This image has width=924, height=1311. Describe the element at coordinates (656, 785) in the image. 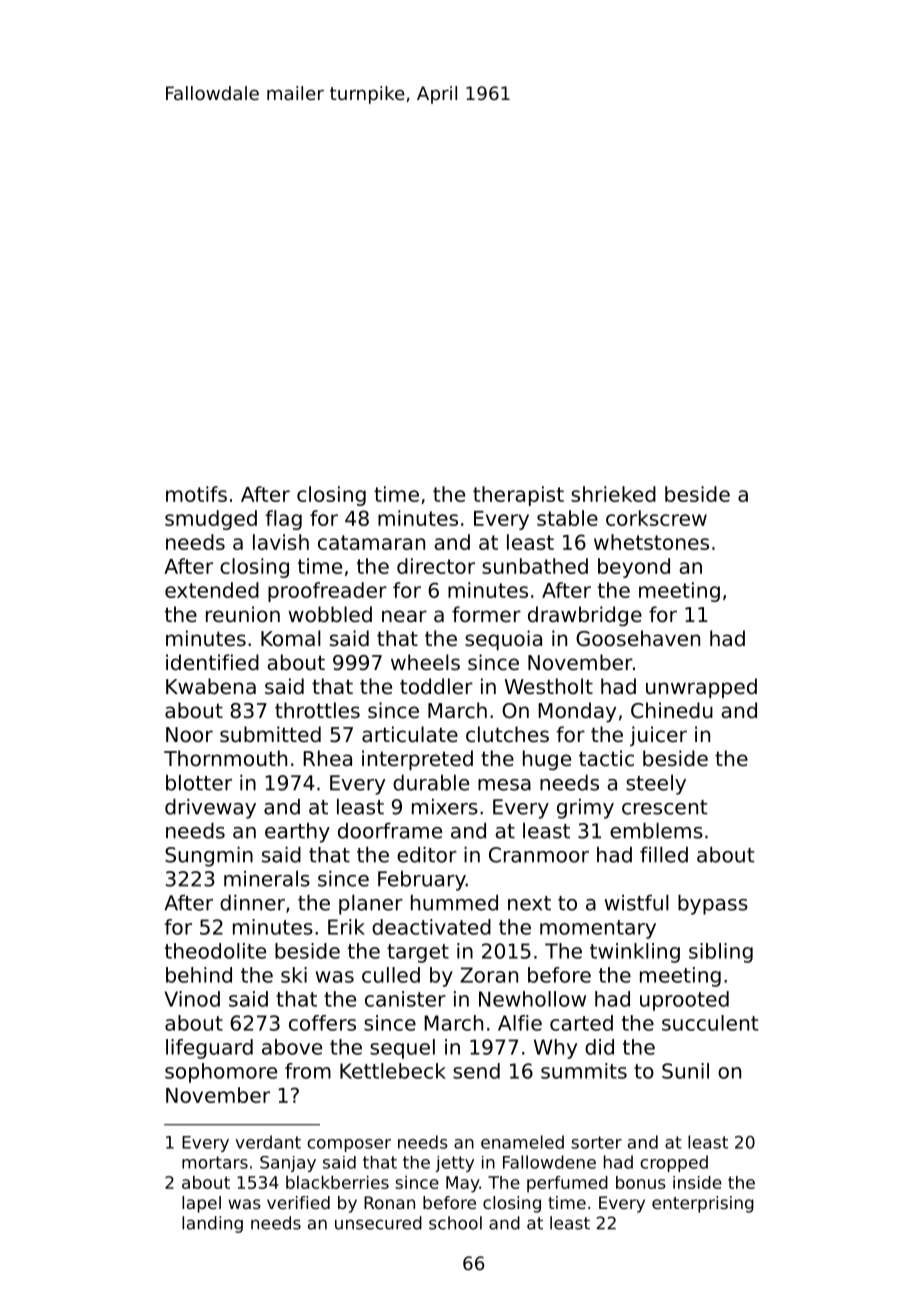

I see `steely` at that location.
